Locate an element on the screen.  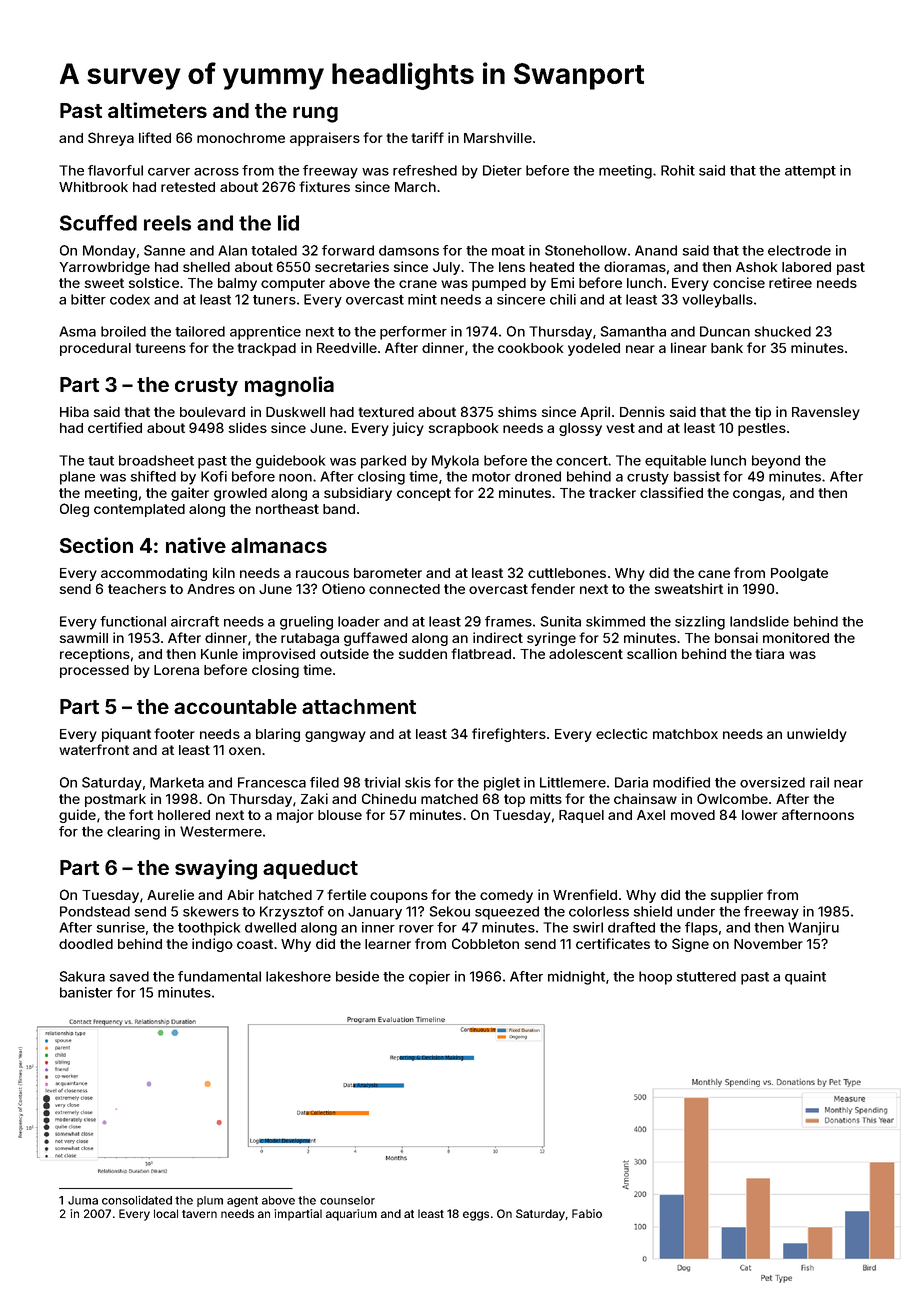
shucked is located at coordinates (783, 331).
